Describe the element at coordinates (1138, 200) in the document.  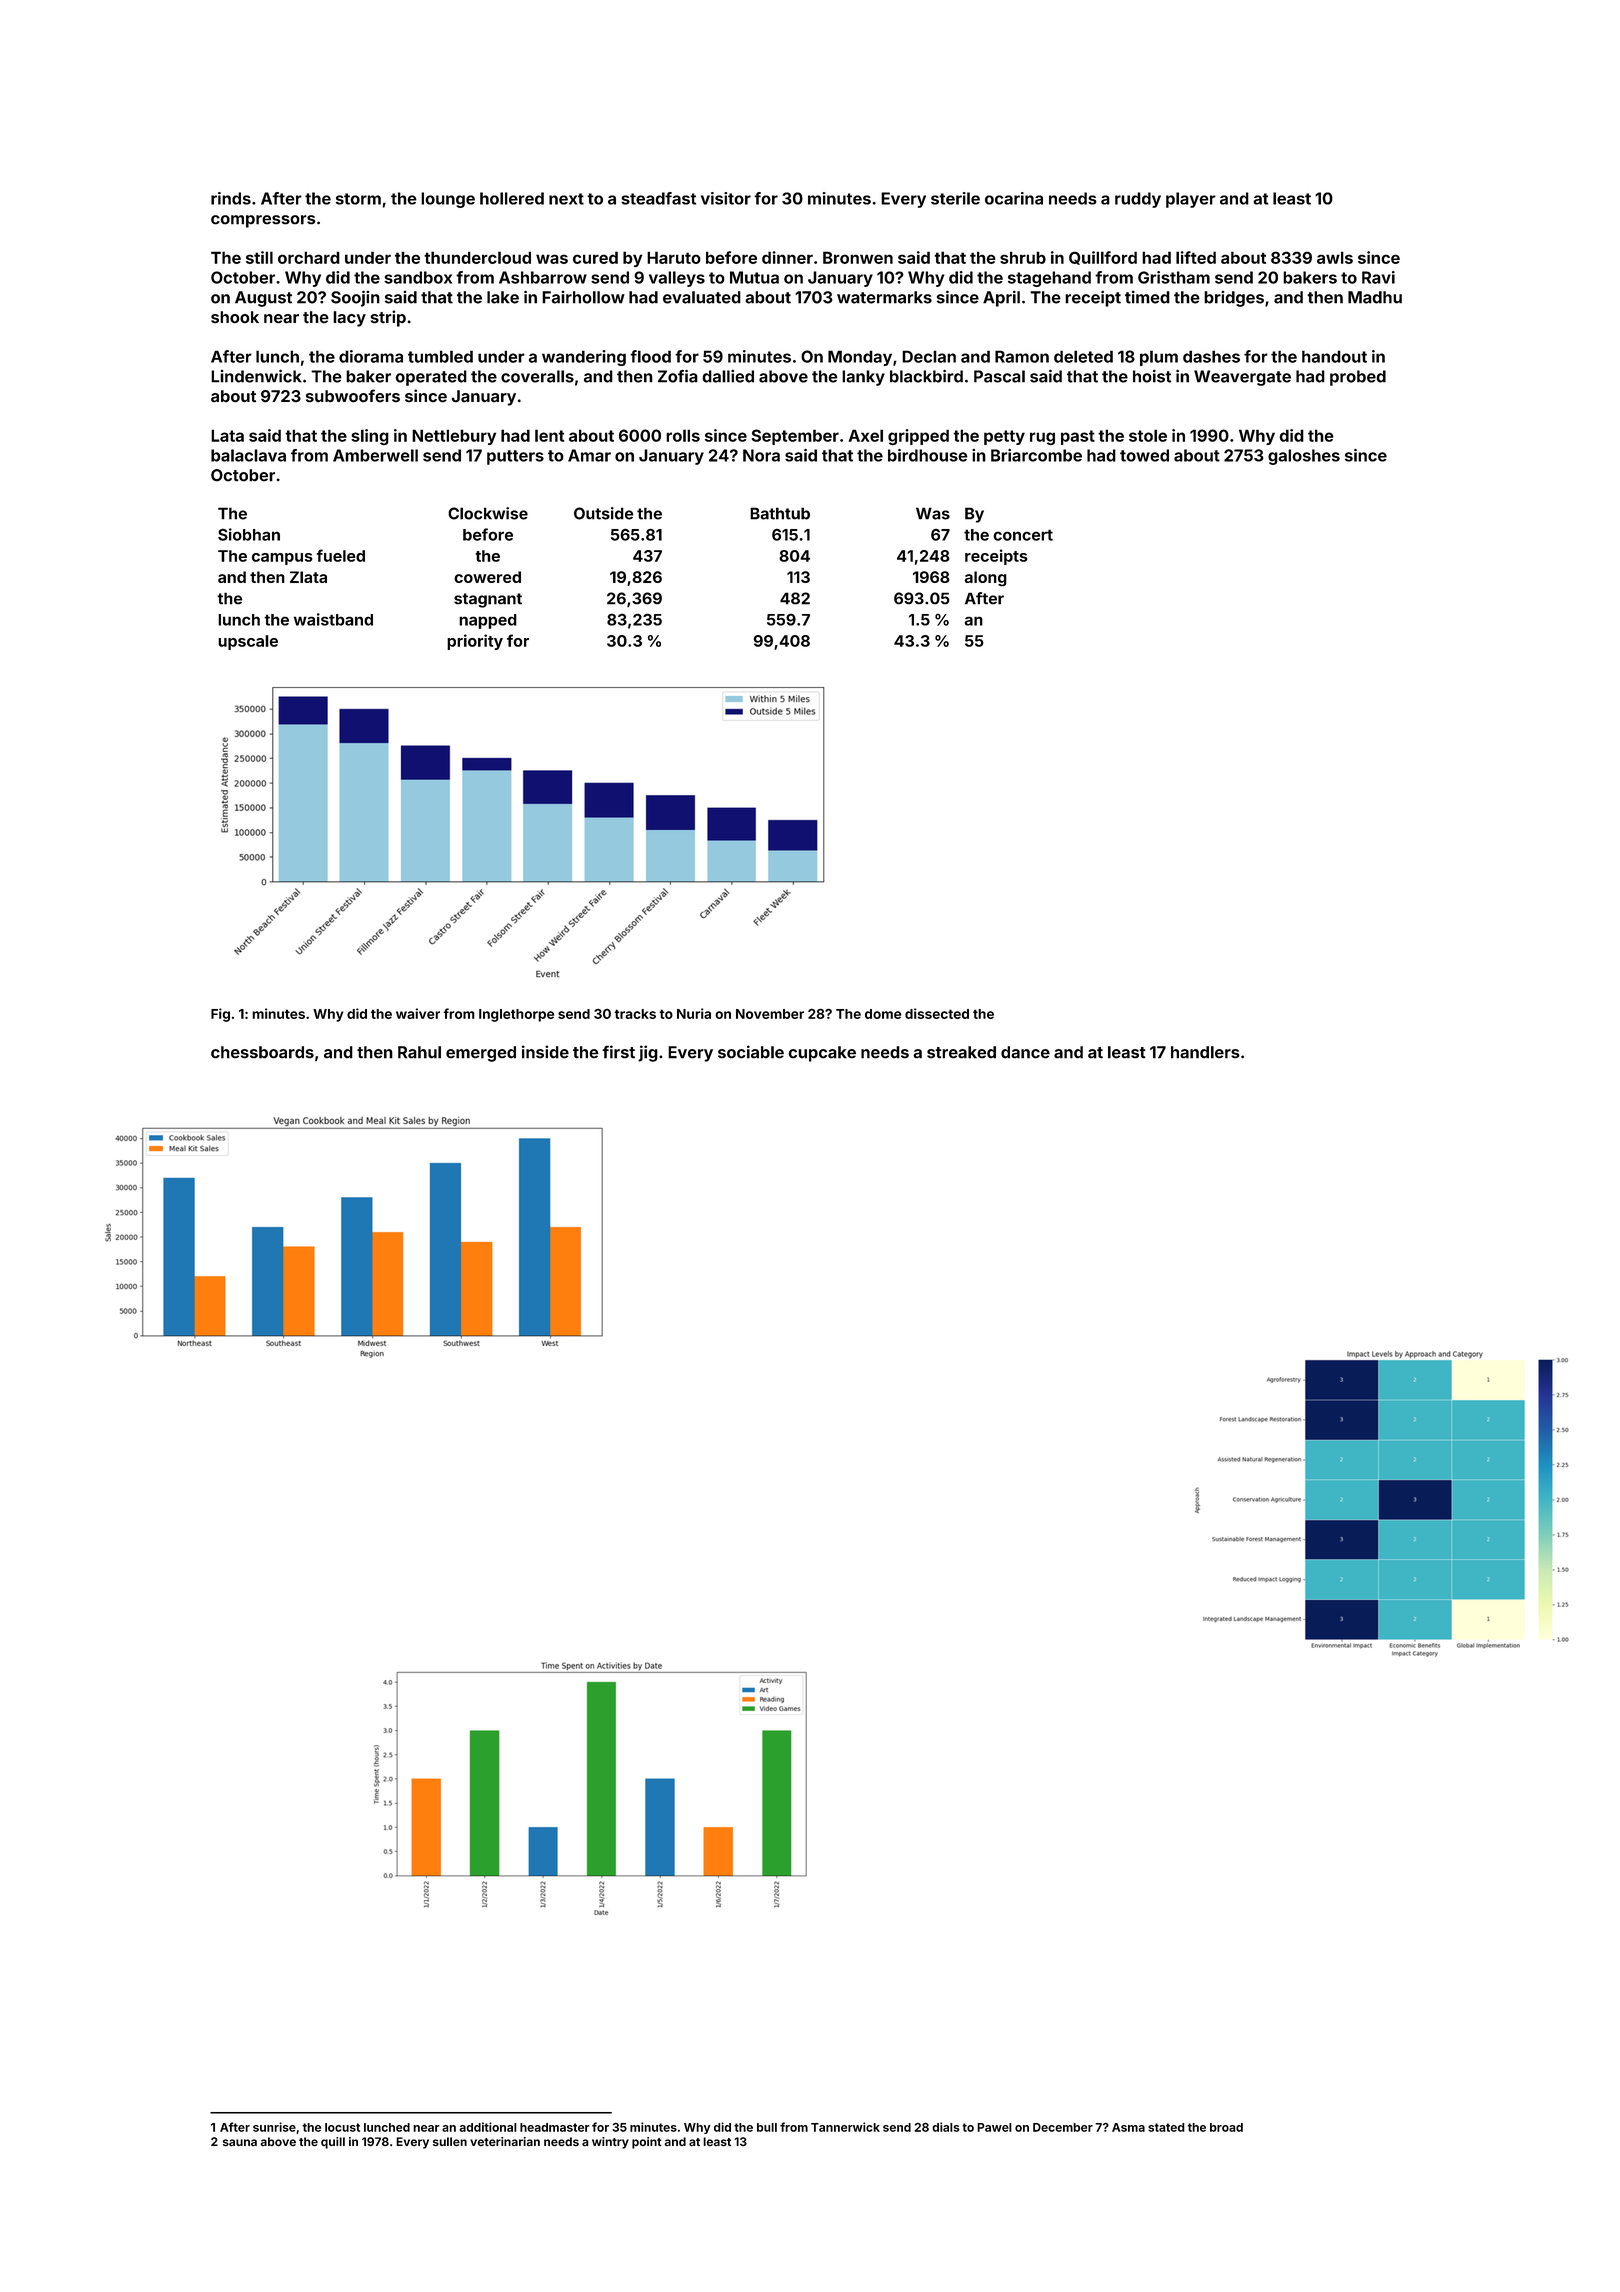
I see `ruddy` at that location.
